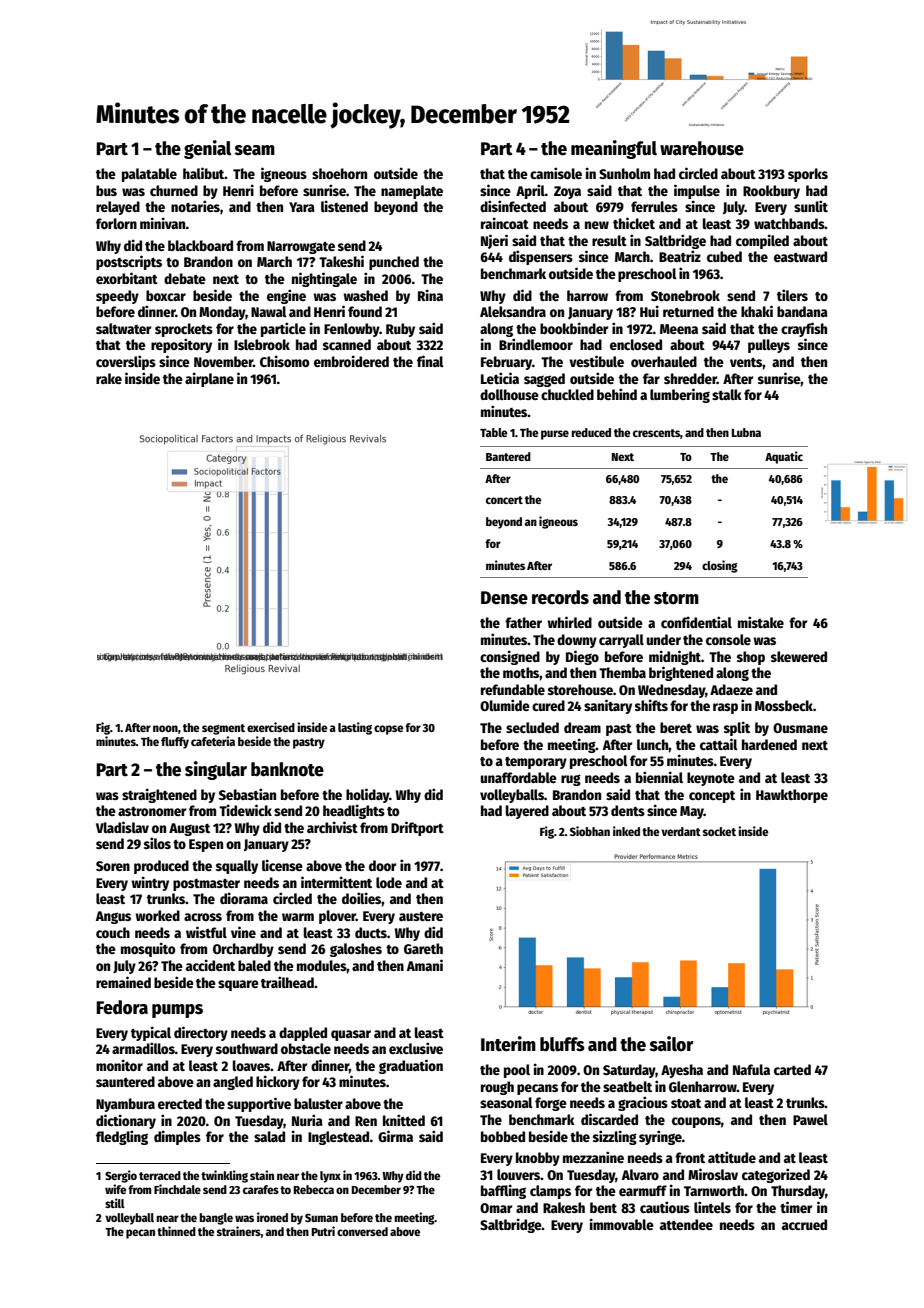  What do you see at coordinates (626, 831) in the document?
I see `inked` at bounding box center [626, 831].
